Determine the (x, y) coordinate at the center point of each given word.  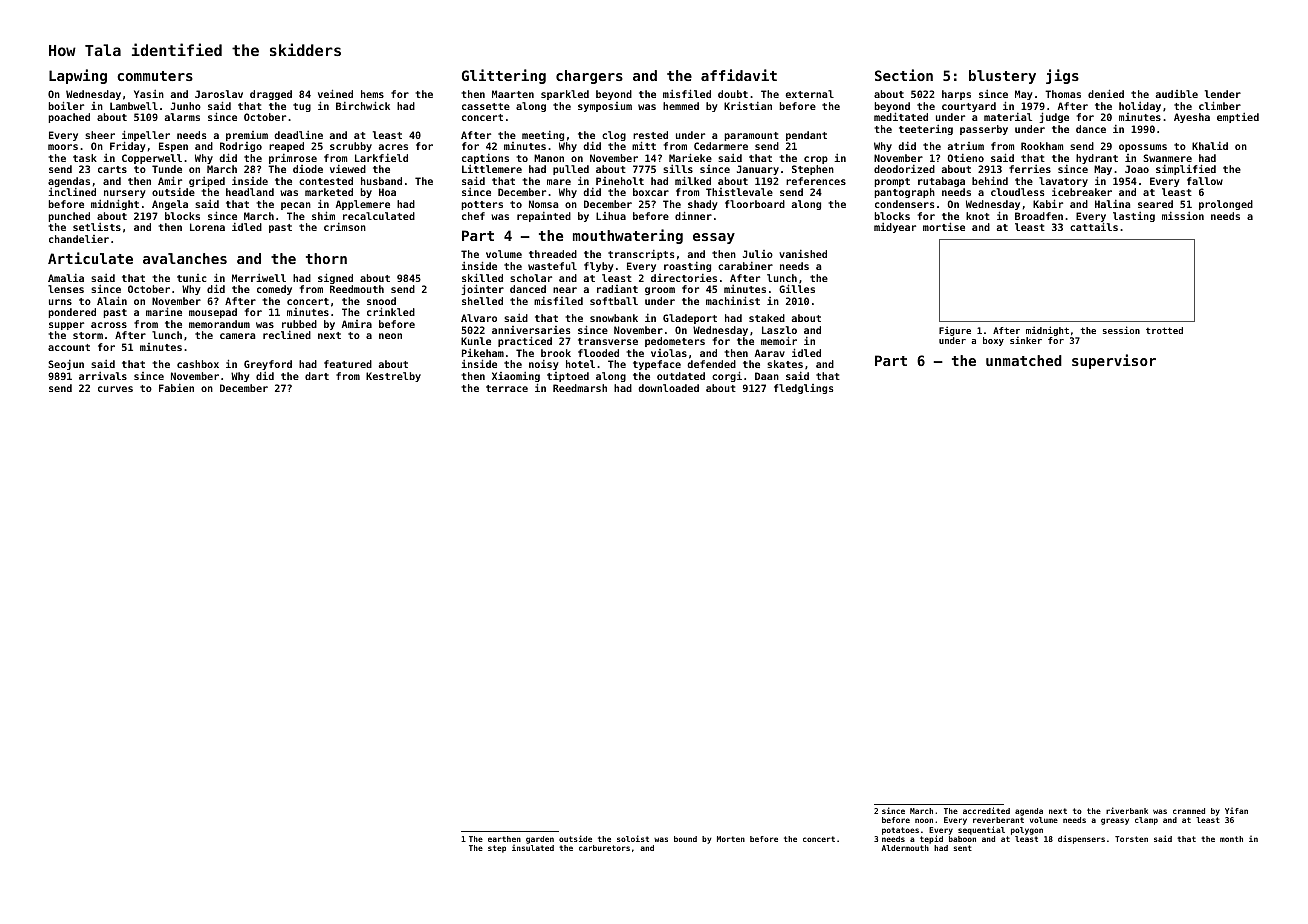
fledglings (803, 389)
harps (956, 95)
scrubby (351, 147)
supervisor (1114, 361)
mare (559, 182)
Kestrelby (393, 377)
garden (540, 840)
